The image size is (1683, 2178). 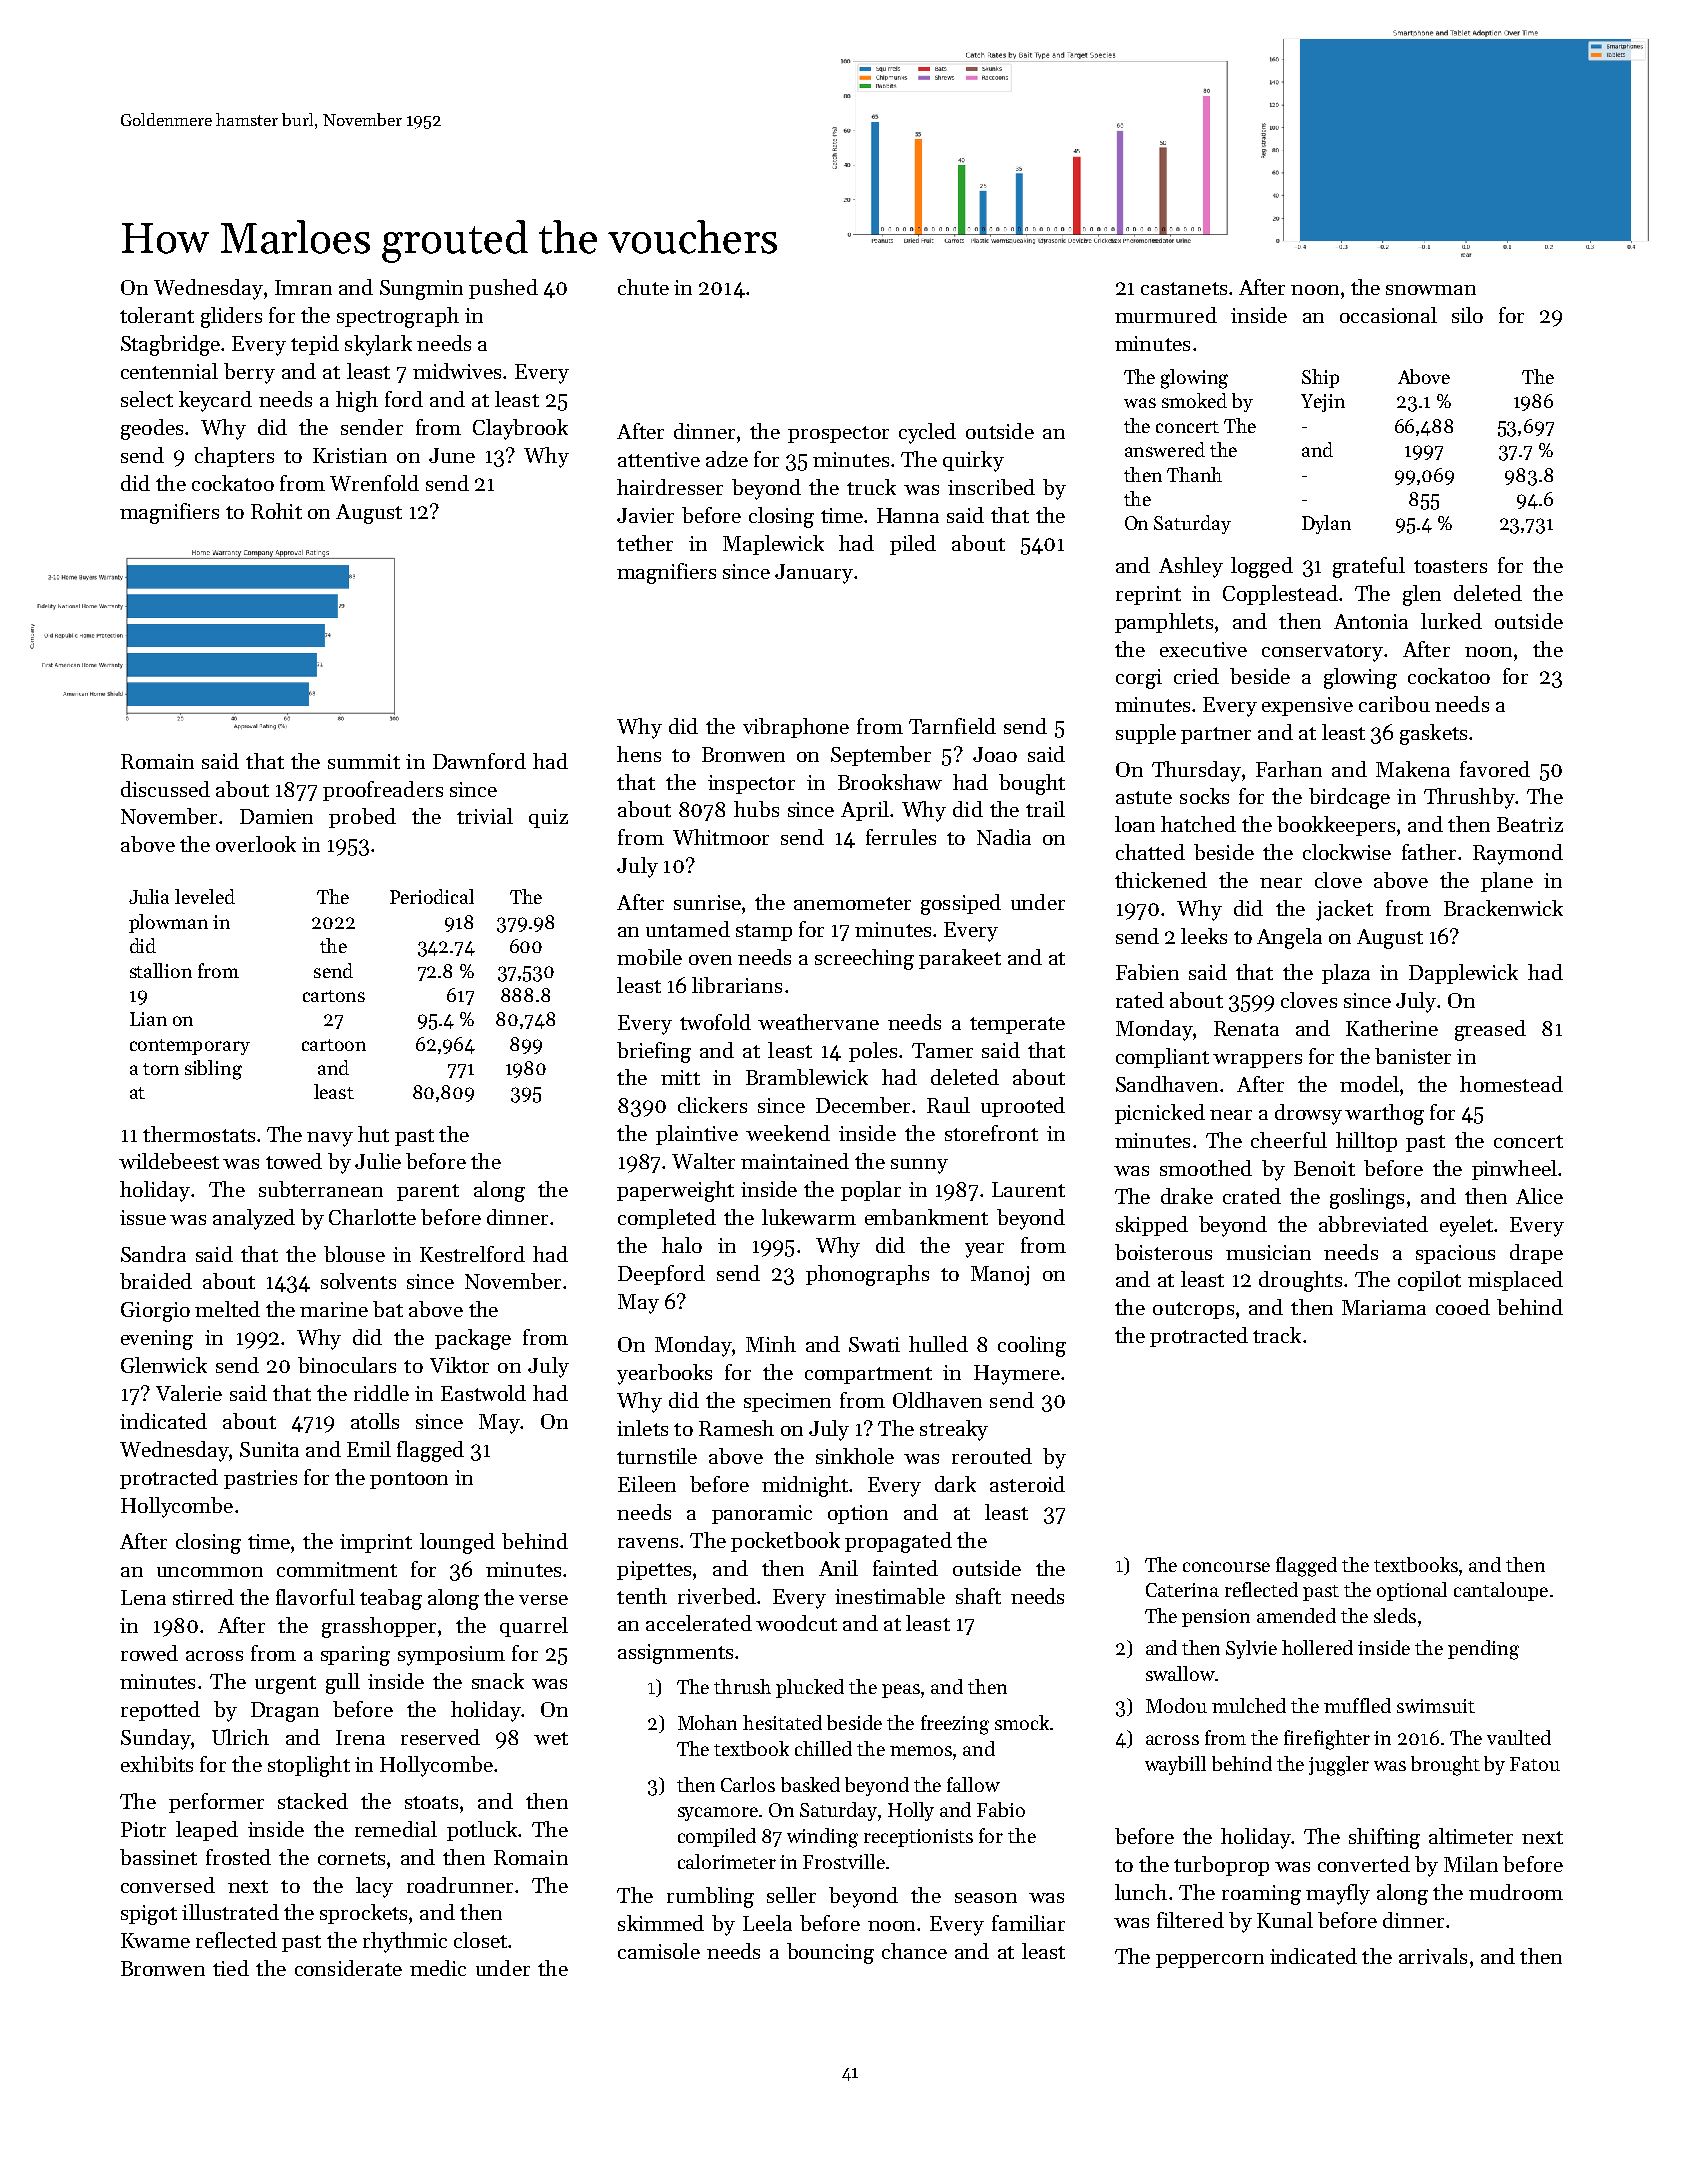 I want to click on drape, so click(x=1536, y=1254).
